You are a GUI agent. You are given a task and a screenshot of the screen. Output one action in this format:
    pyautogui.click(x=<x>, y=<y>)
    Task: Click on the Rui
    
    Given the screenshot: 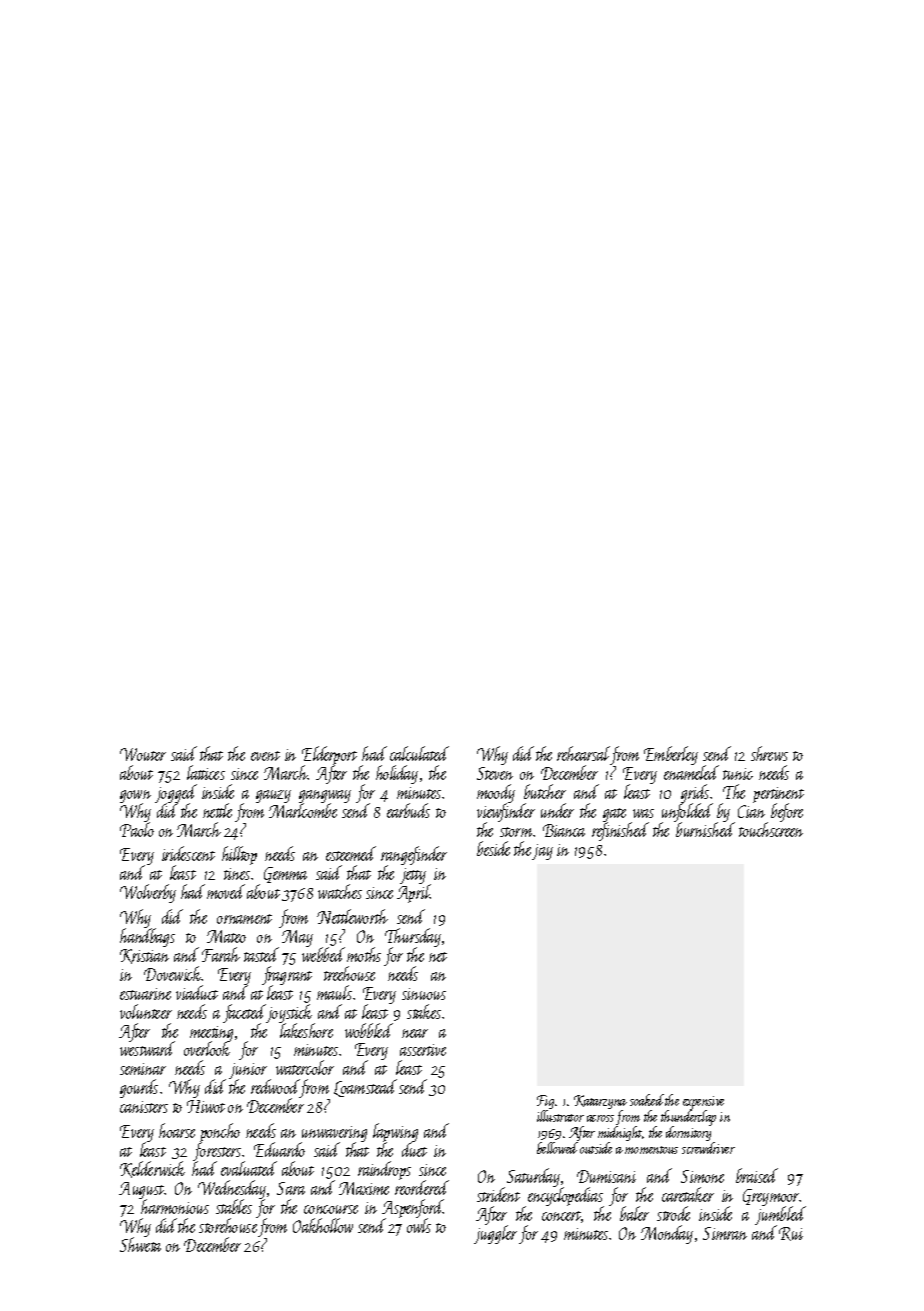 What is the action you would take?
    pyautogui.click(x=791, y=1234)
